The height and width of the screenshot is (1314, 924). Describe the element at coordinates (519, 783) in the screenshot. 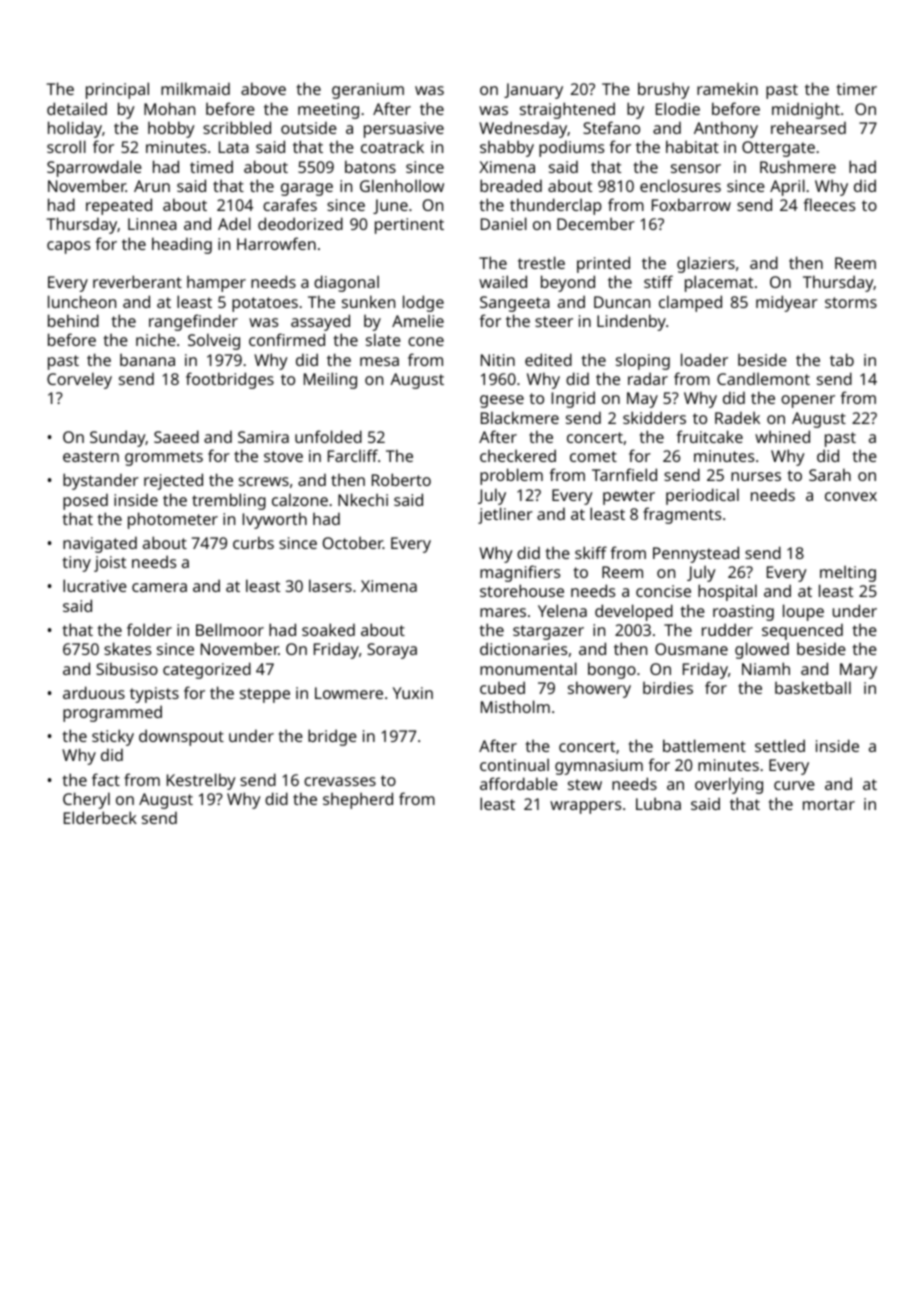

I see `affordable` at that location.
